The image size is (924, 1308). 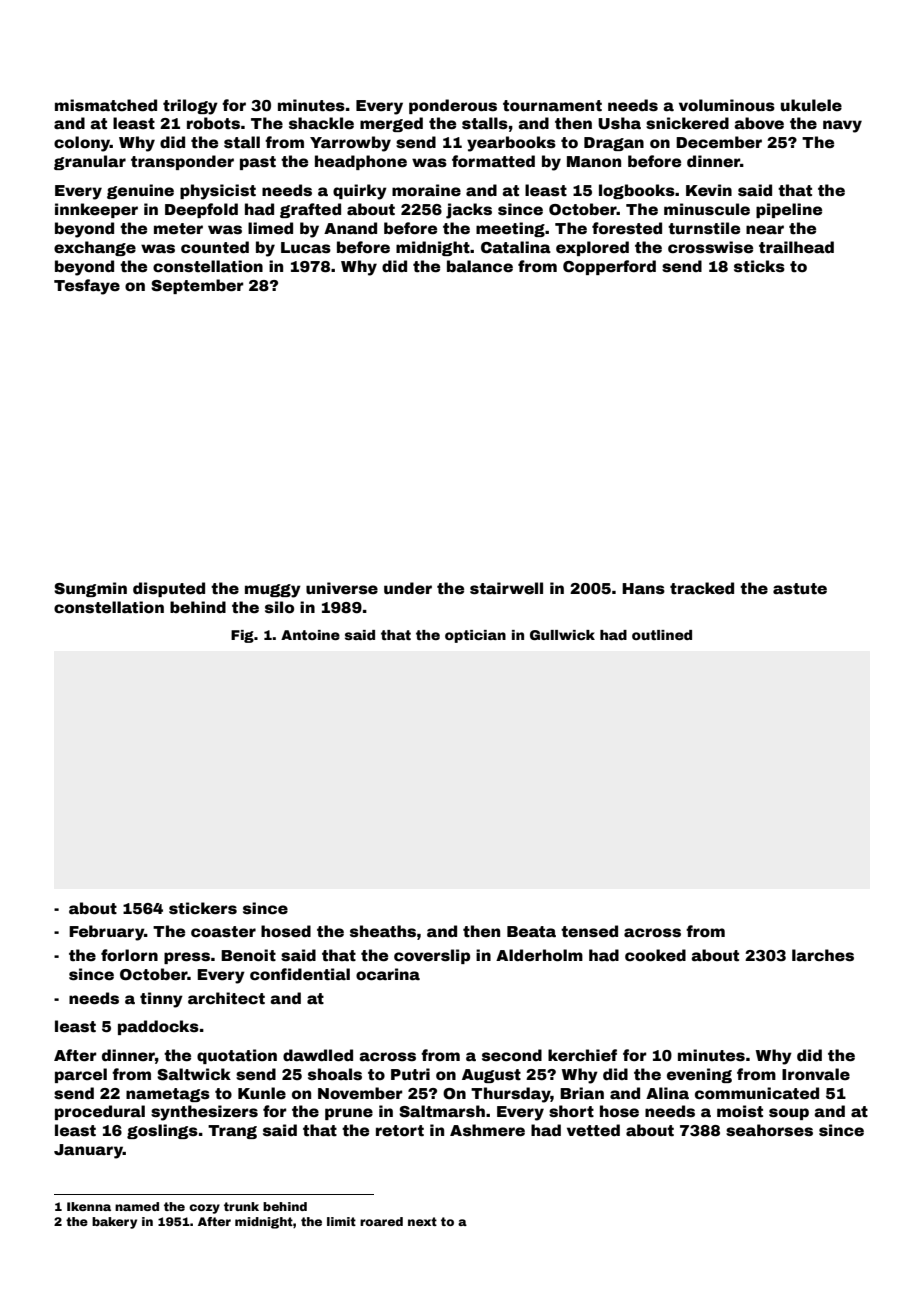 What do you see at coordinates (197, 286) in the screenshot?
I see `September` at bounding box center [197, 286].
